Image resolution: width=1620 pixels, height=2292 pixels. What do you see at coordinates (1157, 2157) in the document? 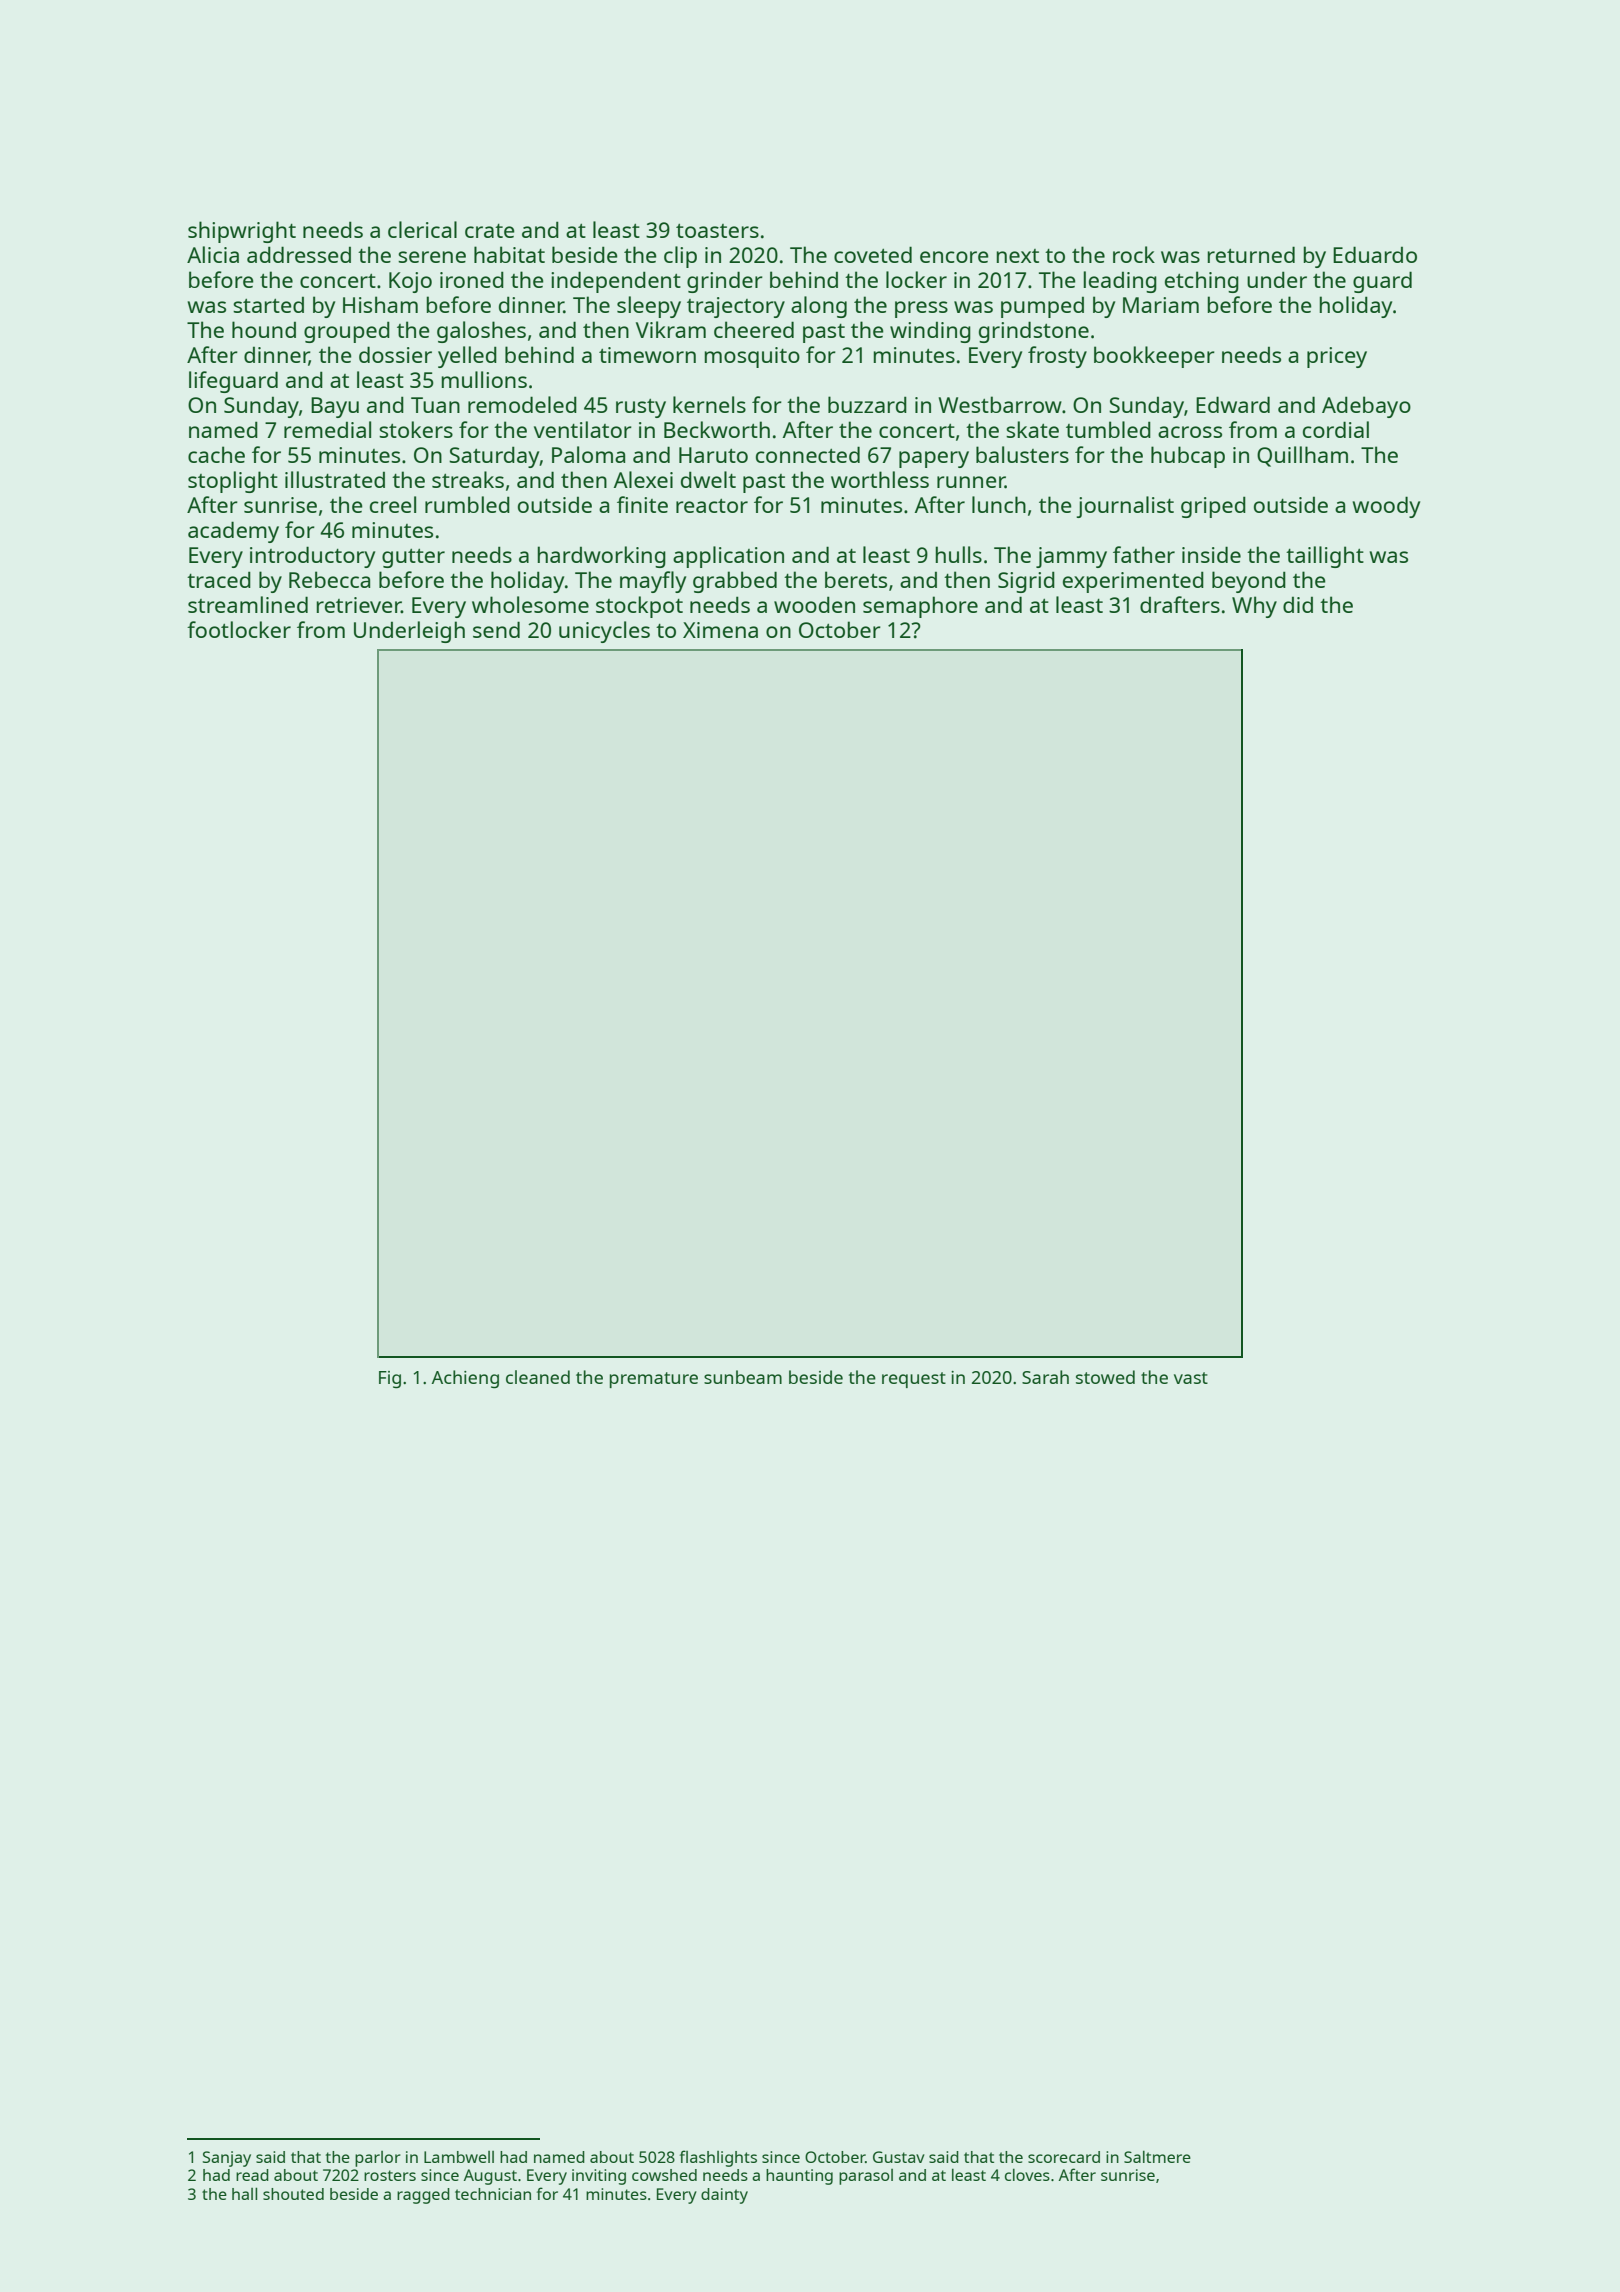
I see `Saltmere` at bounding box center [1157, 2157].
